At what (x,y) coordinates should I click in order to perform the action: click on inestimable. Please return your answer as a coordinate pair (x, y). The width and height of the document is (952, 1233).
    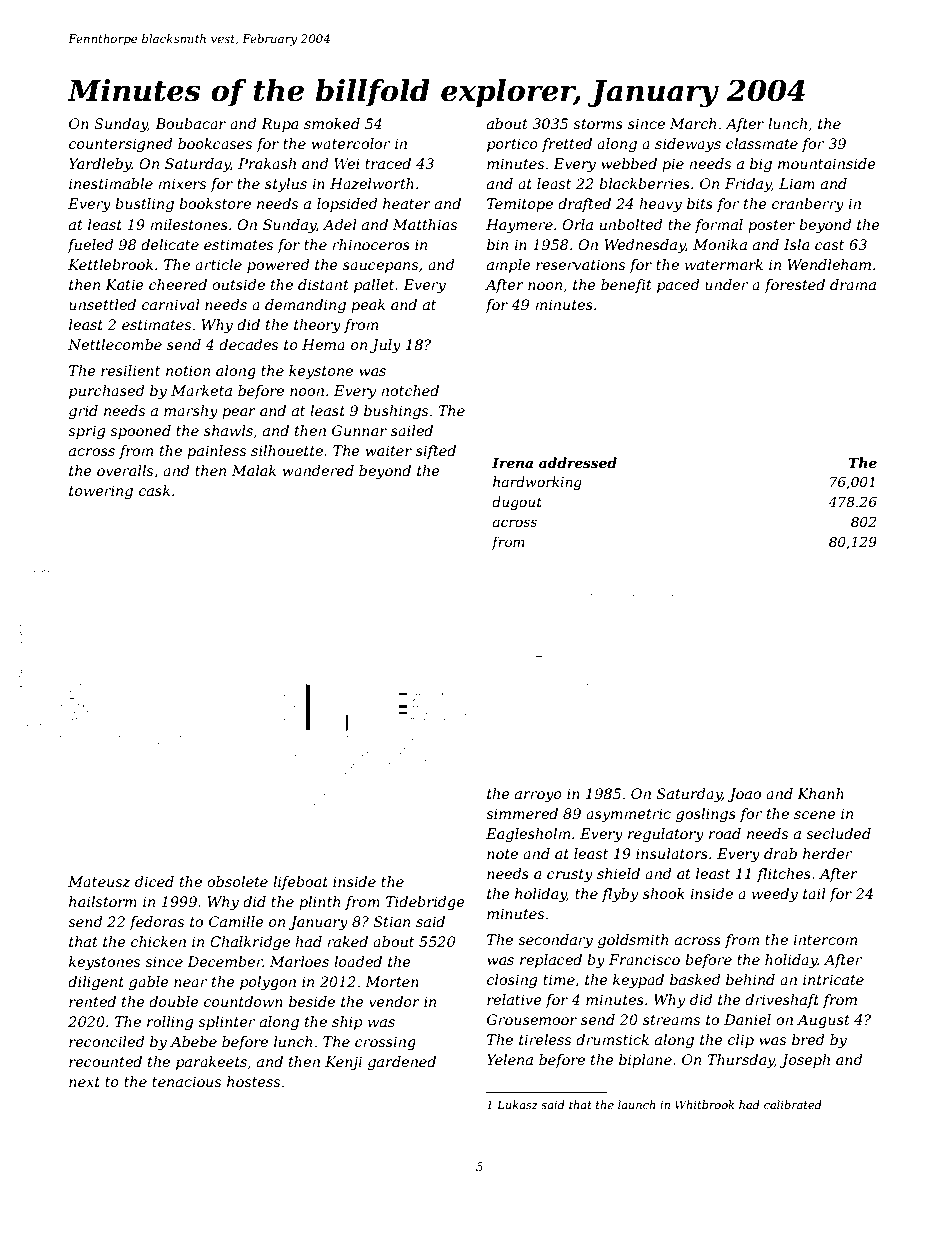
    Looking at the image, I should click on (111, 183).
